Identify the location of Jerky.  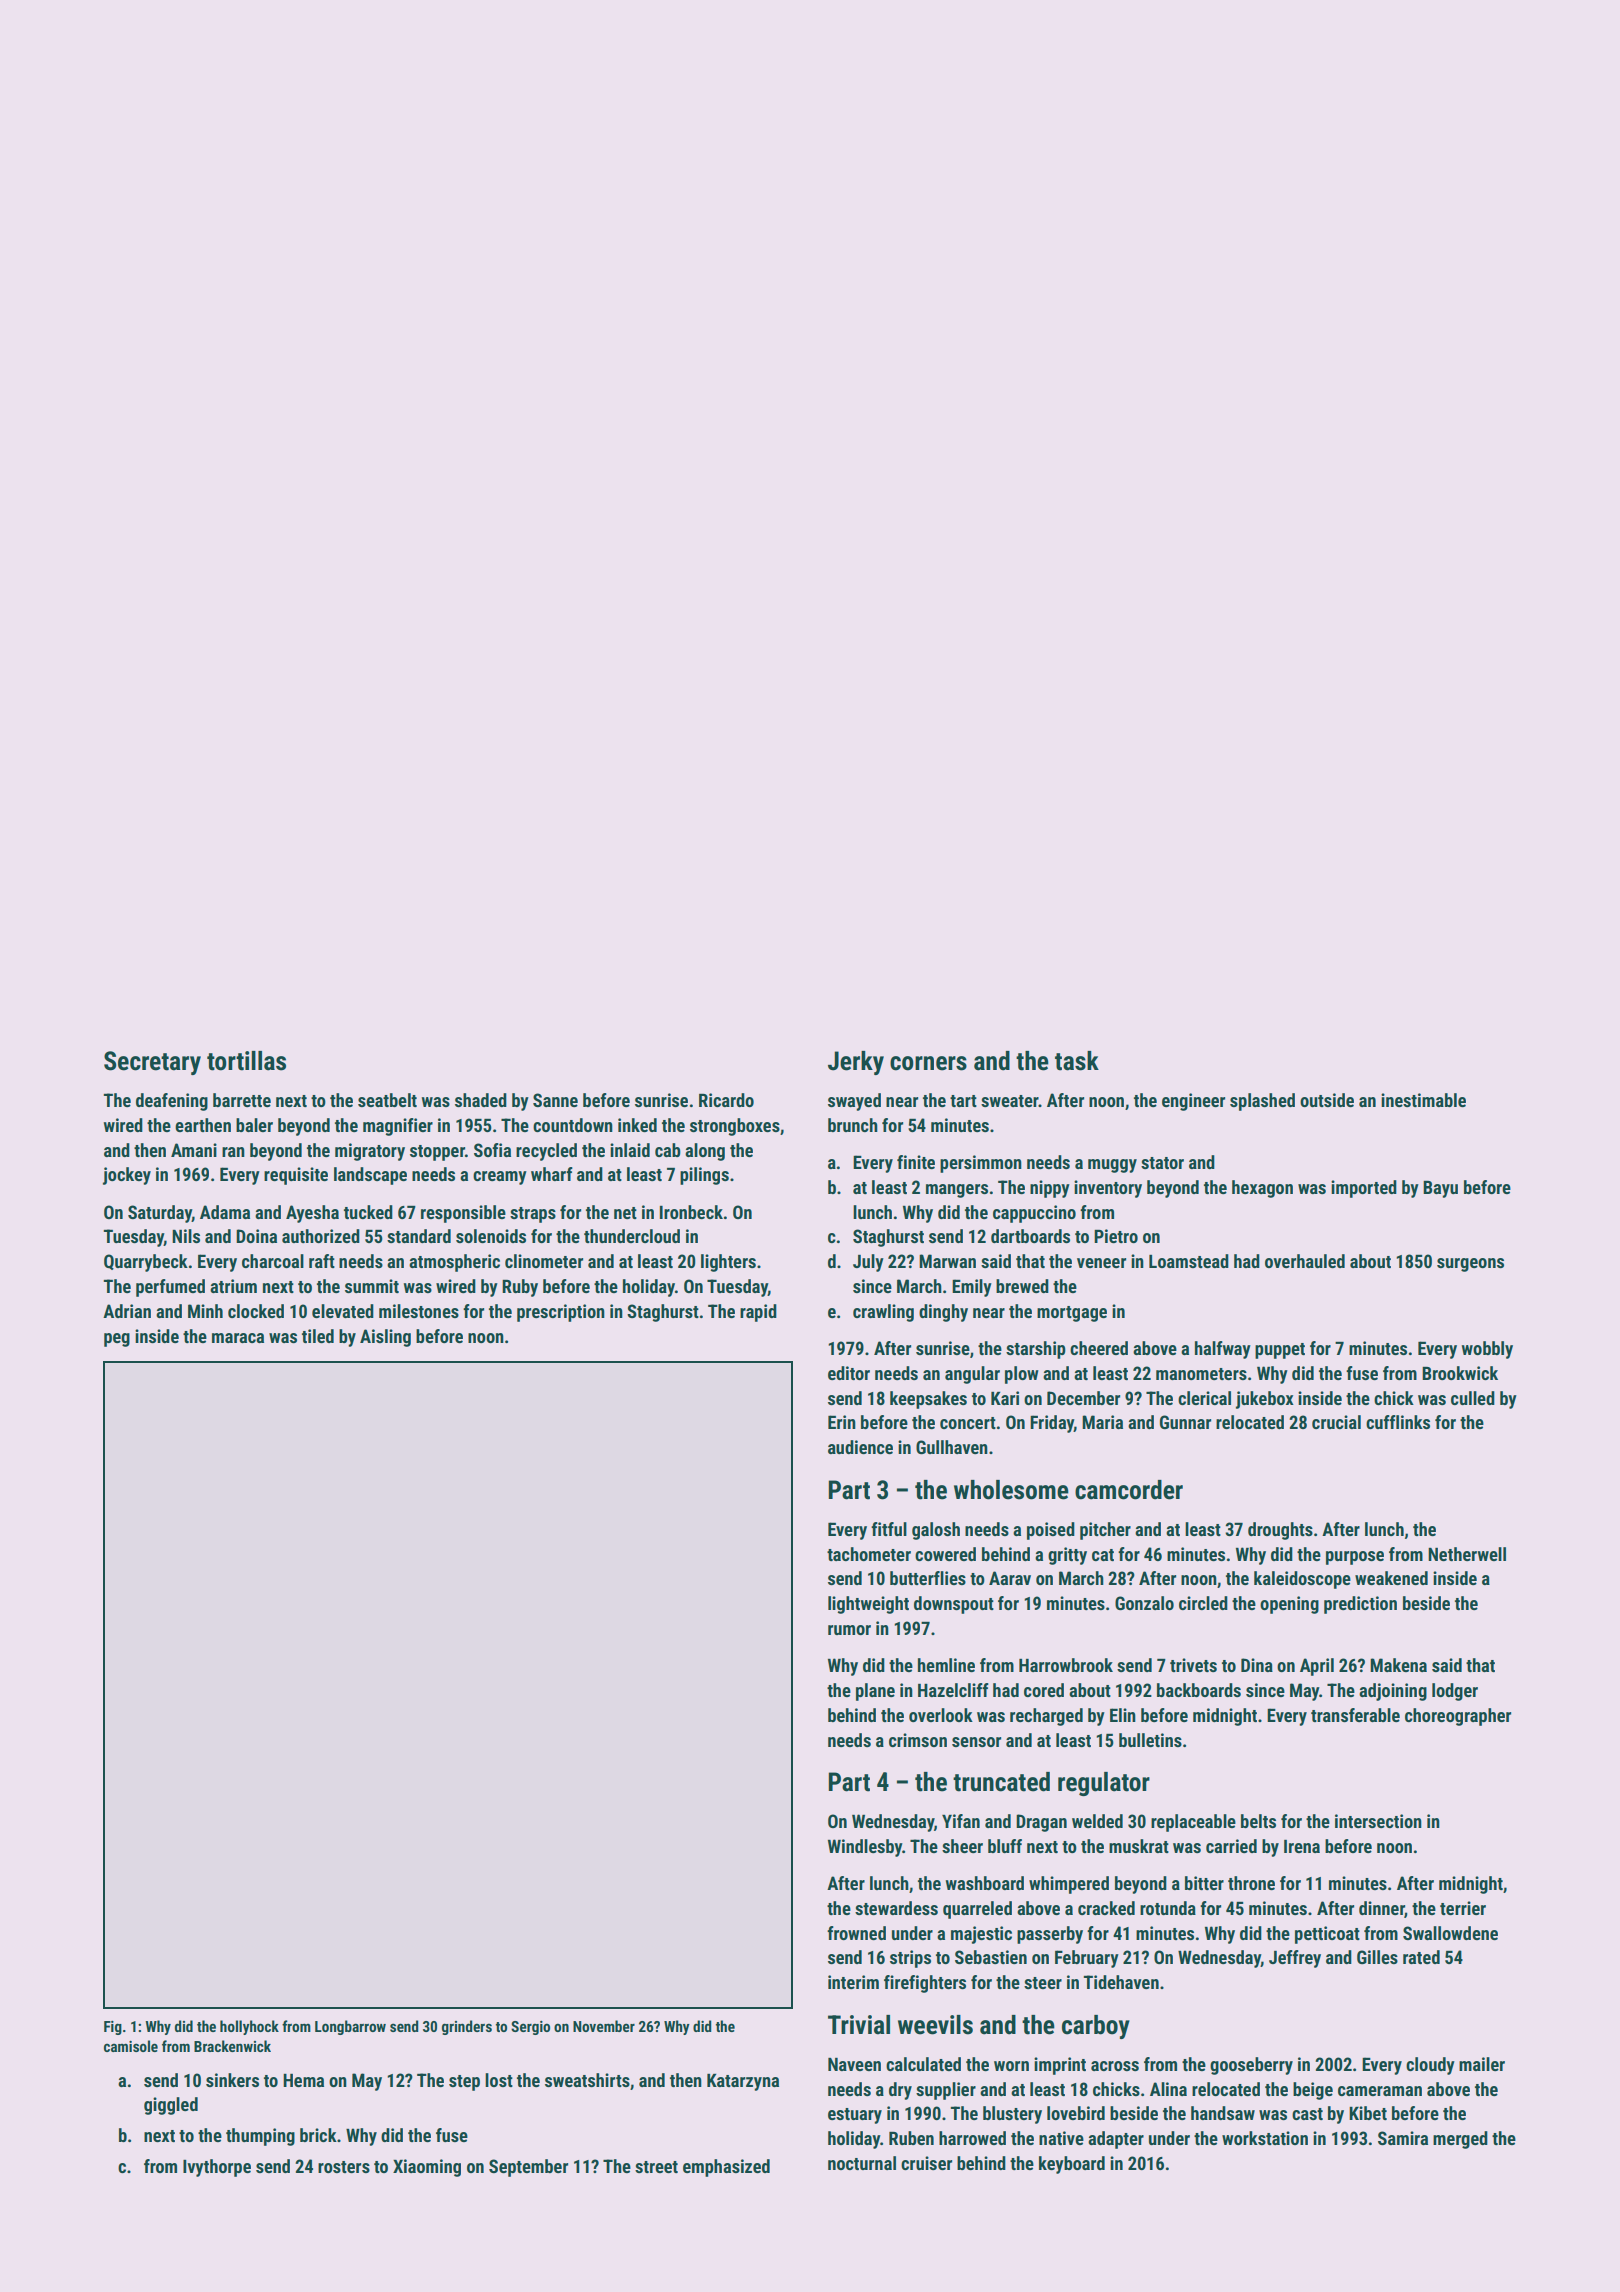
(856, 1063).
